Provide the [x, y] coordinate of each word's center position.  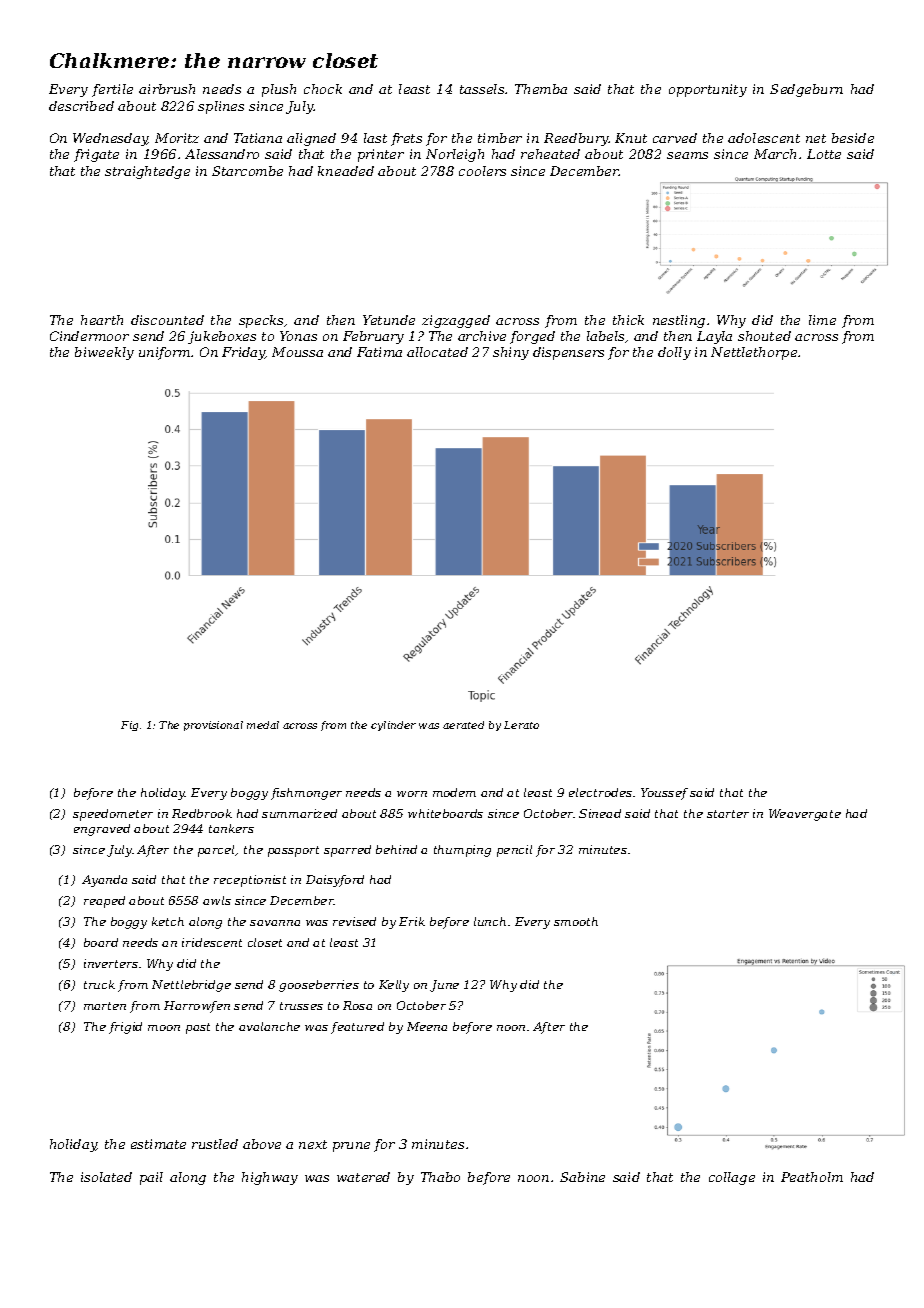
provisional [213, 726]
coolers [482, 171]
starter [728, 814]
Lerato [521, 725]
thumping [462, 851]
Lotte [824, 154]
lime [822, 320]
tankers [231, 828]
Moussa [297, 352]
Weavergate [805, 815]
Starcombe [247, 171]
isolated [106, 1177]
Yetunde [389, 320]
